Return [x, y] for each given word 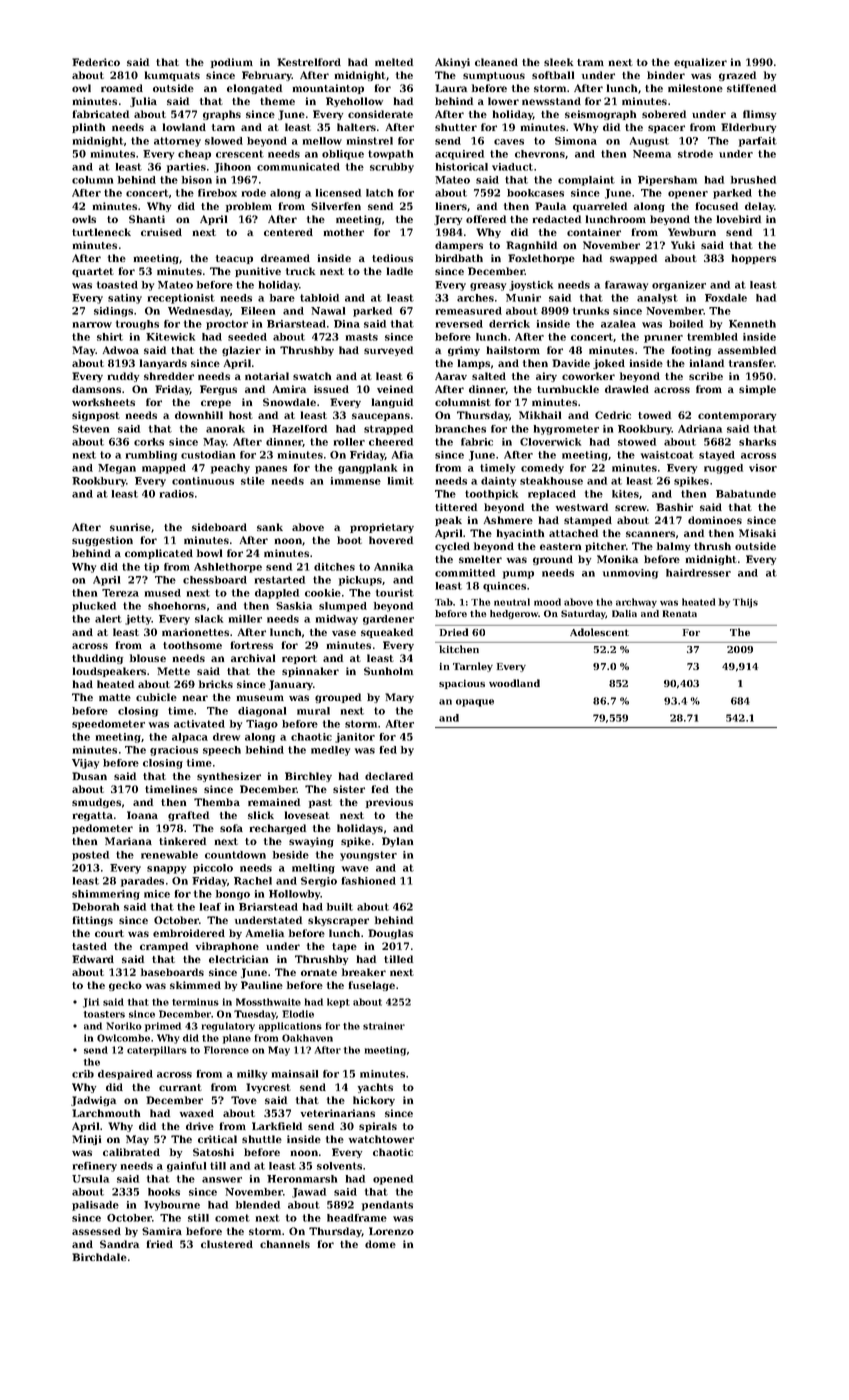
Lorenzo [391, 1231]
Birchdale [99, 1257]
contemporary [737, 416]
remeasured [469, 311]
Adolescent [599, 632]
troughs [137, 325]
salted [489, 376]
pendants [387, 1206]
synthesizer [229, 777]
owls [84, 219]
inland [706, 363]
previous [389, 803]
